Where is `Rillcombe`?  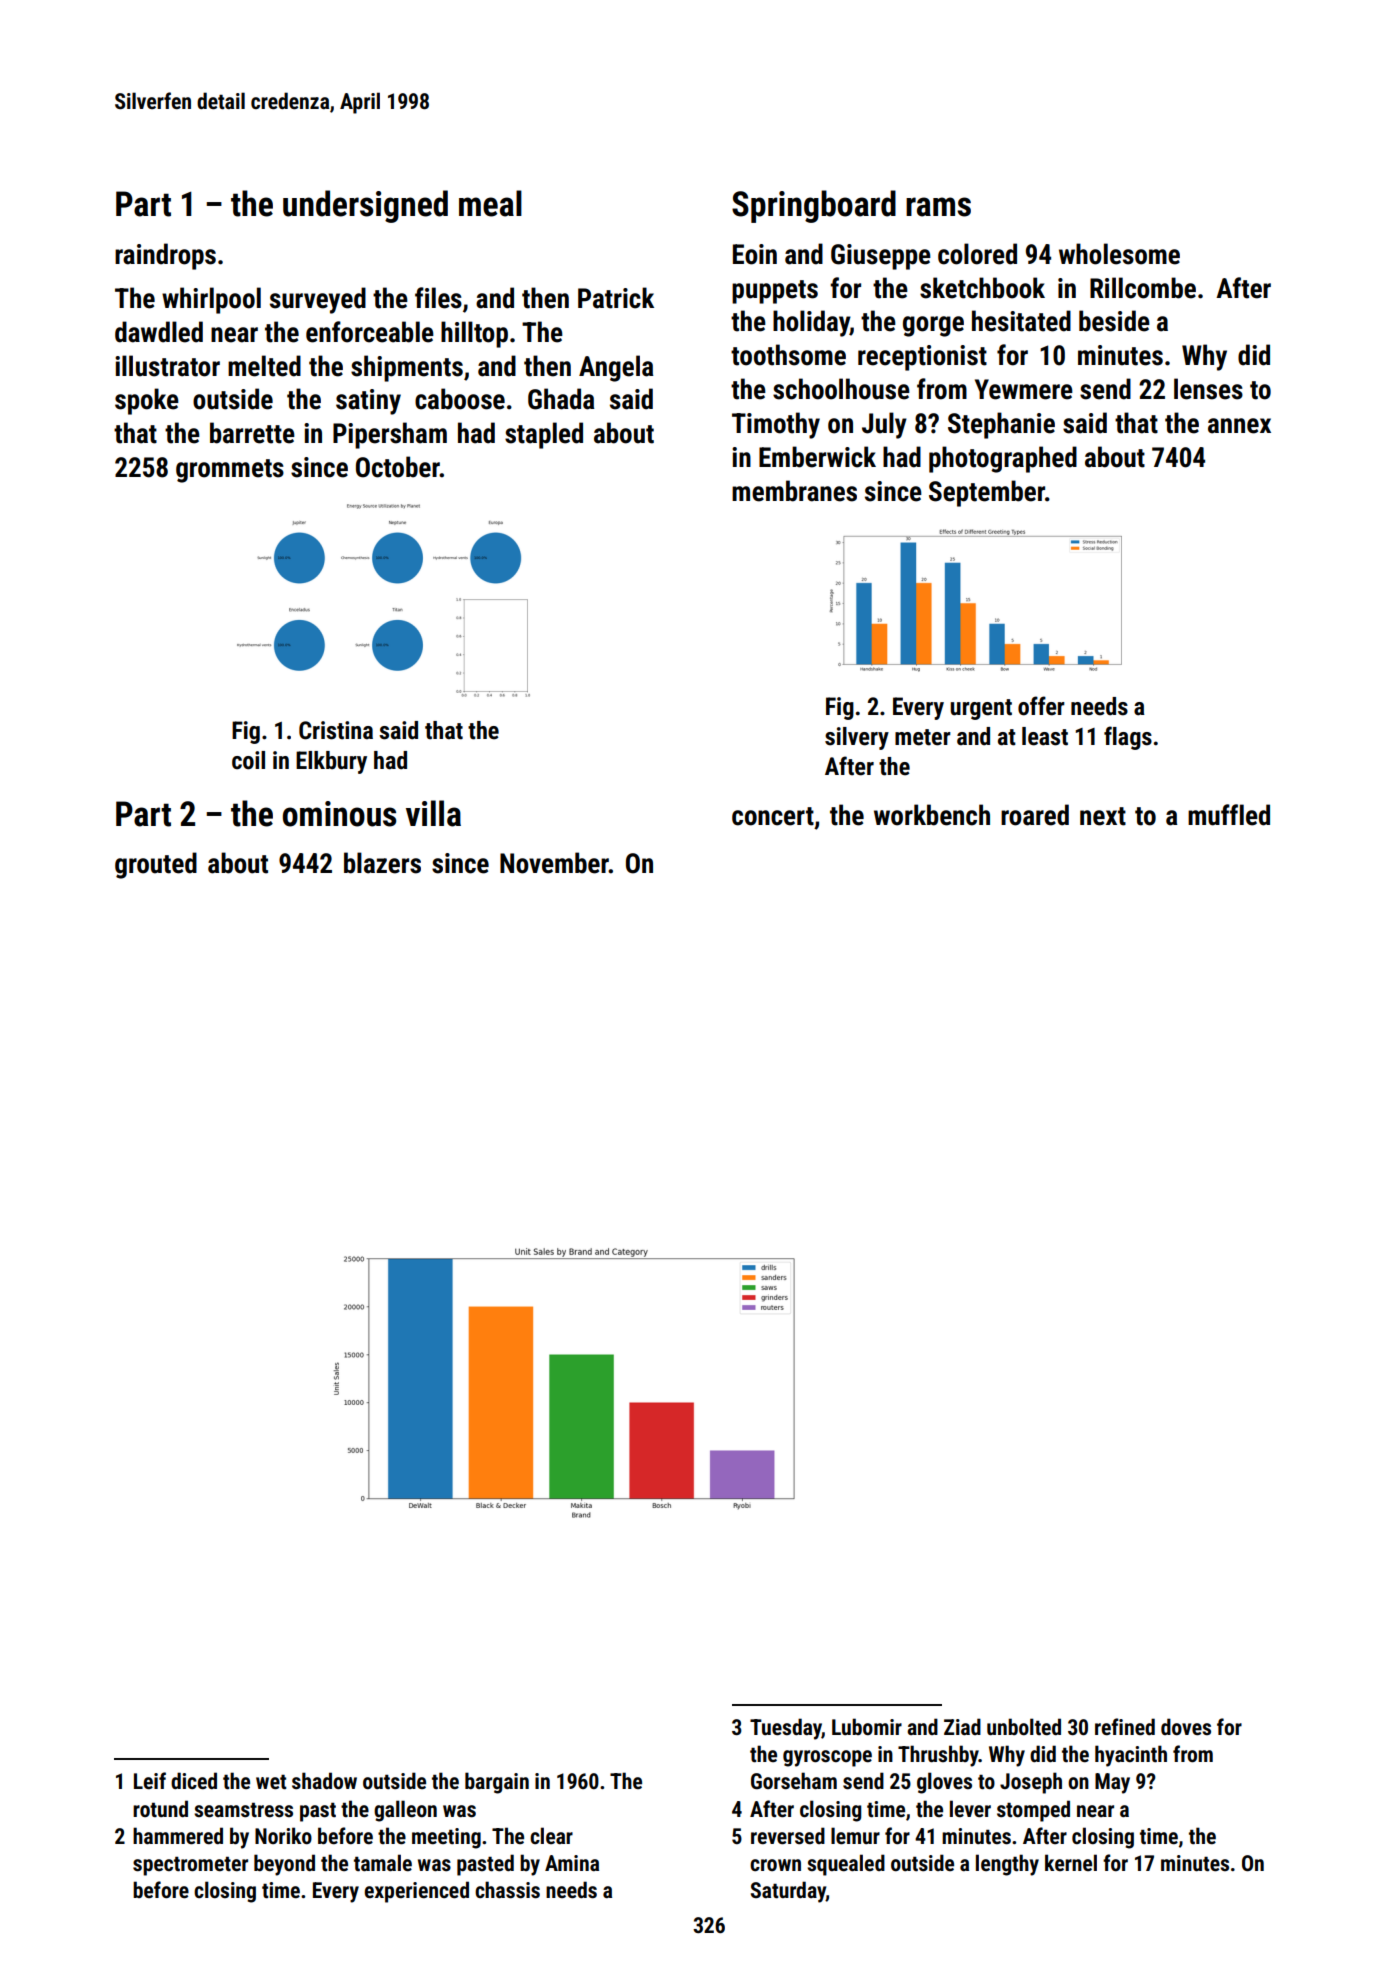
Rillcombe is located at coordinates (1143, 288).
